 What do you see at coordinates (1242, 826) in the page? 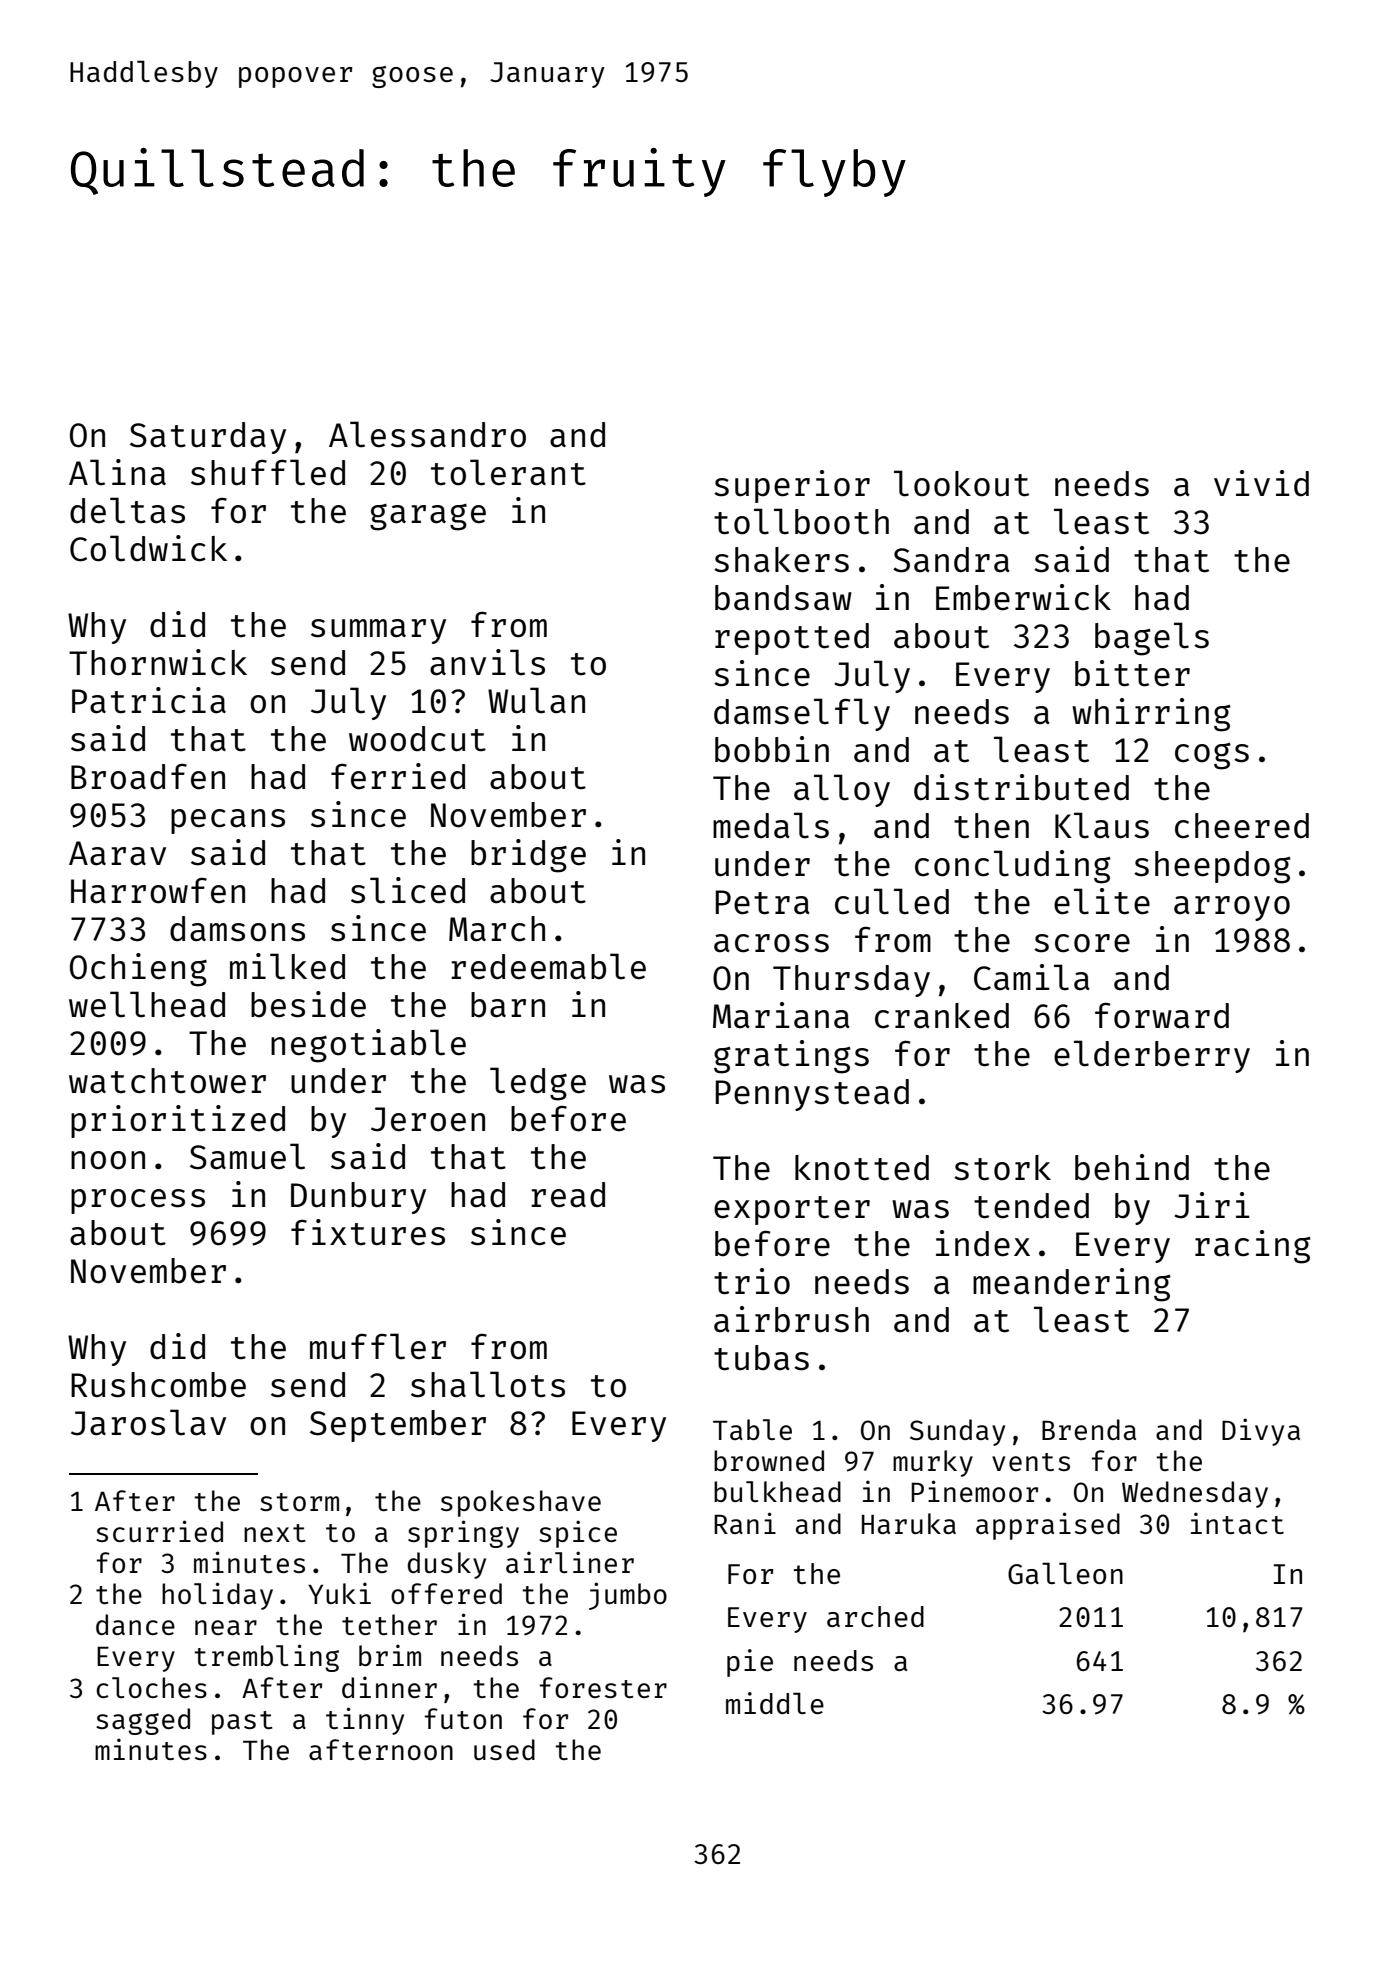
I see `cheered` at bounding box center [1242, 826].
